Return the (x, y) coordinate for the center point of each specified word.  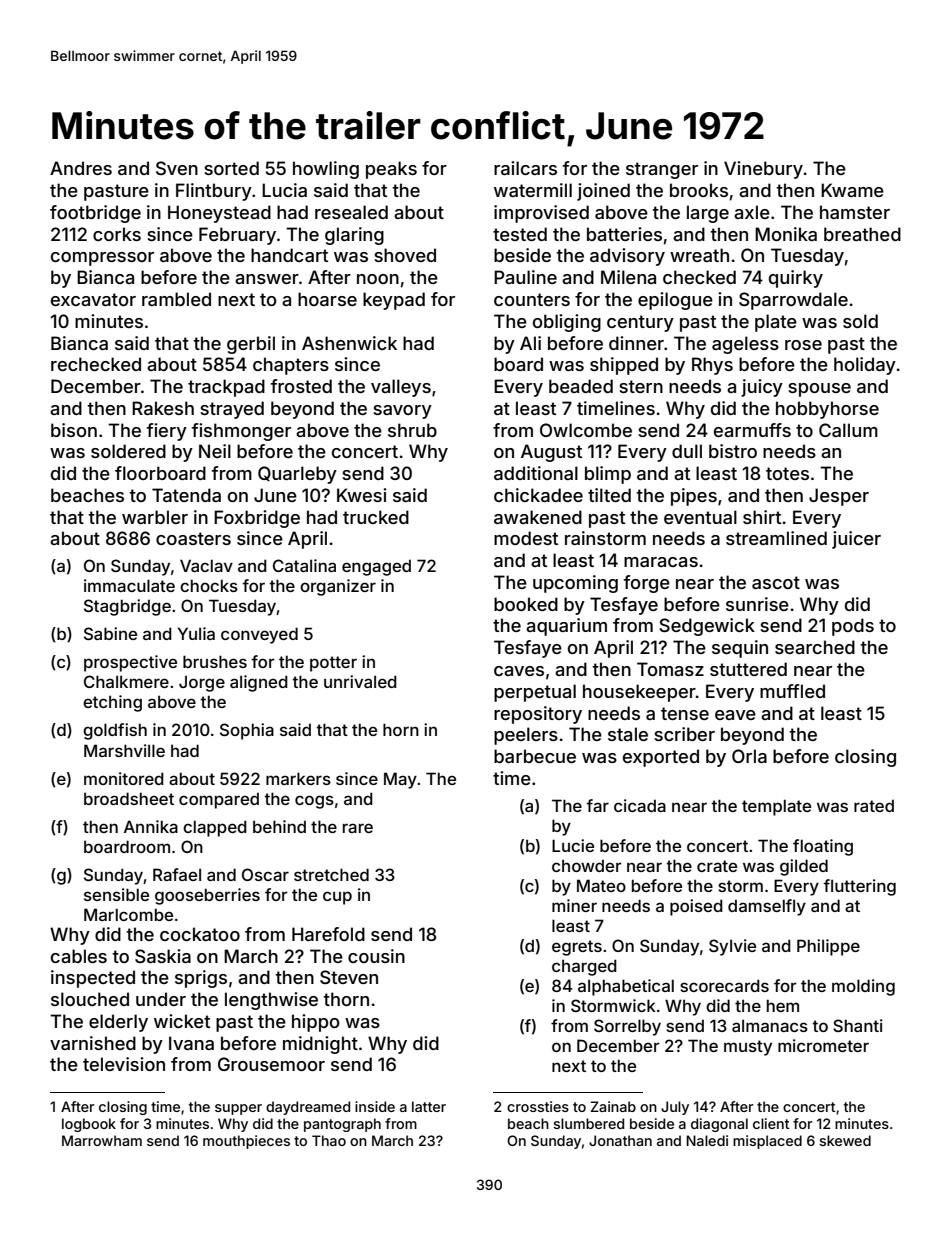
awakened (538, 517)
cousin (376, 956)
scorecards (724, 985)
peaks (391, 170)
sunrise (757, 604)
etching (112, 703)
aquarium (566, 627)
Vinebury (763, 170)
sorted (231, 168)
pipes (694, 497)
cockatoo (200, 934)
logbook (89, 1125)
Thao (329, 1140)
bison (74, 430)
